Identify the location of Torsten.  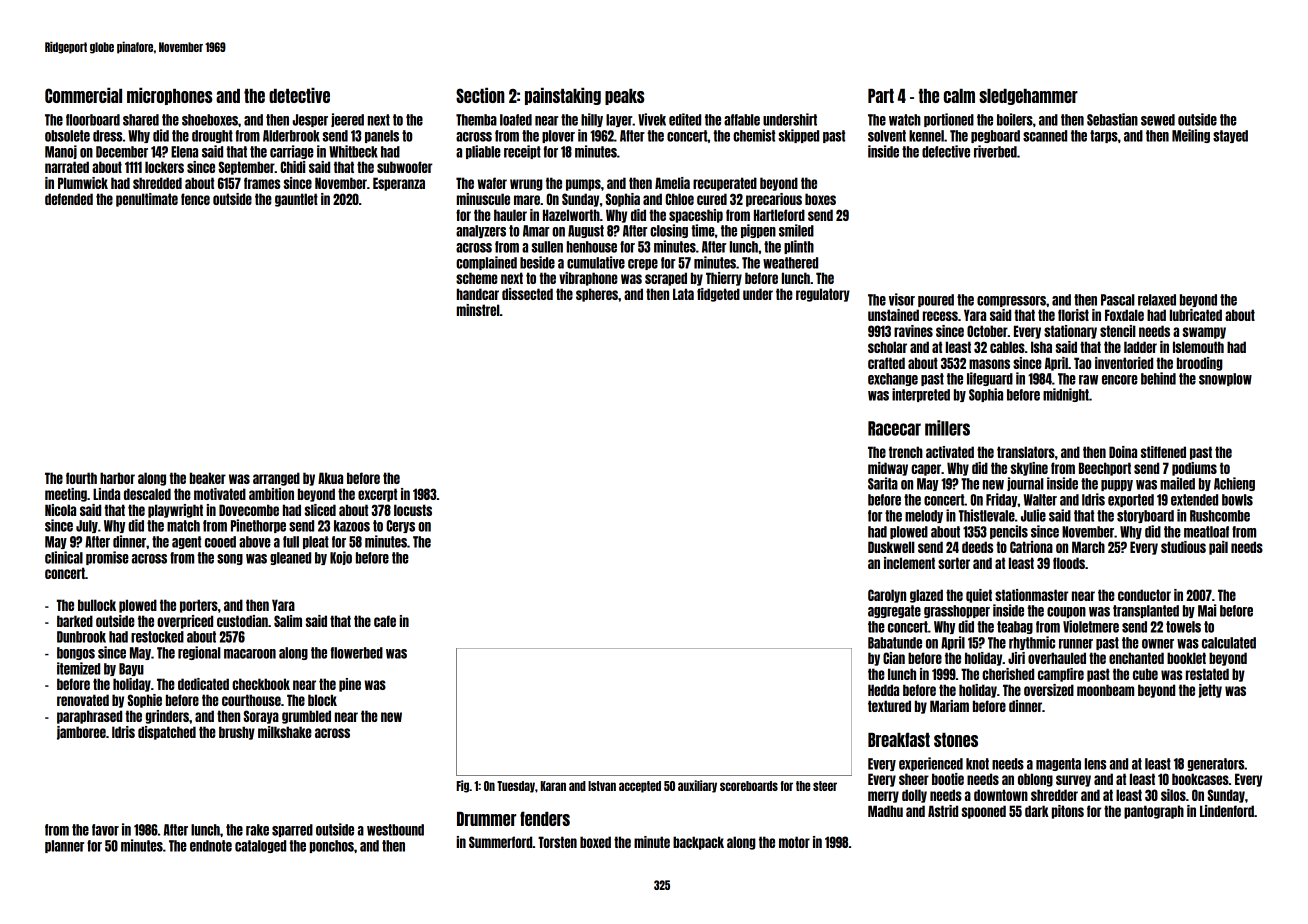
(557, 842).
